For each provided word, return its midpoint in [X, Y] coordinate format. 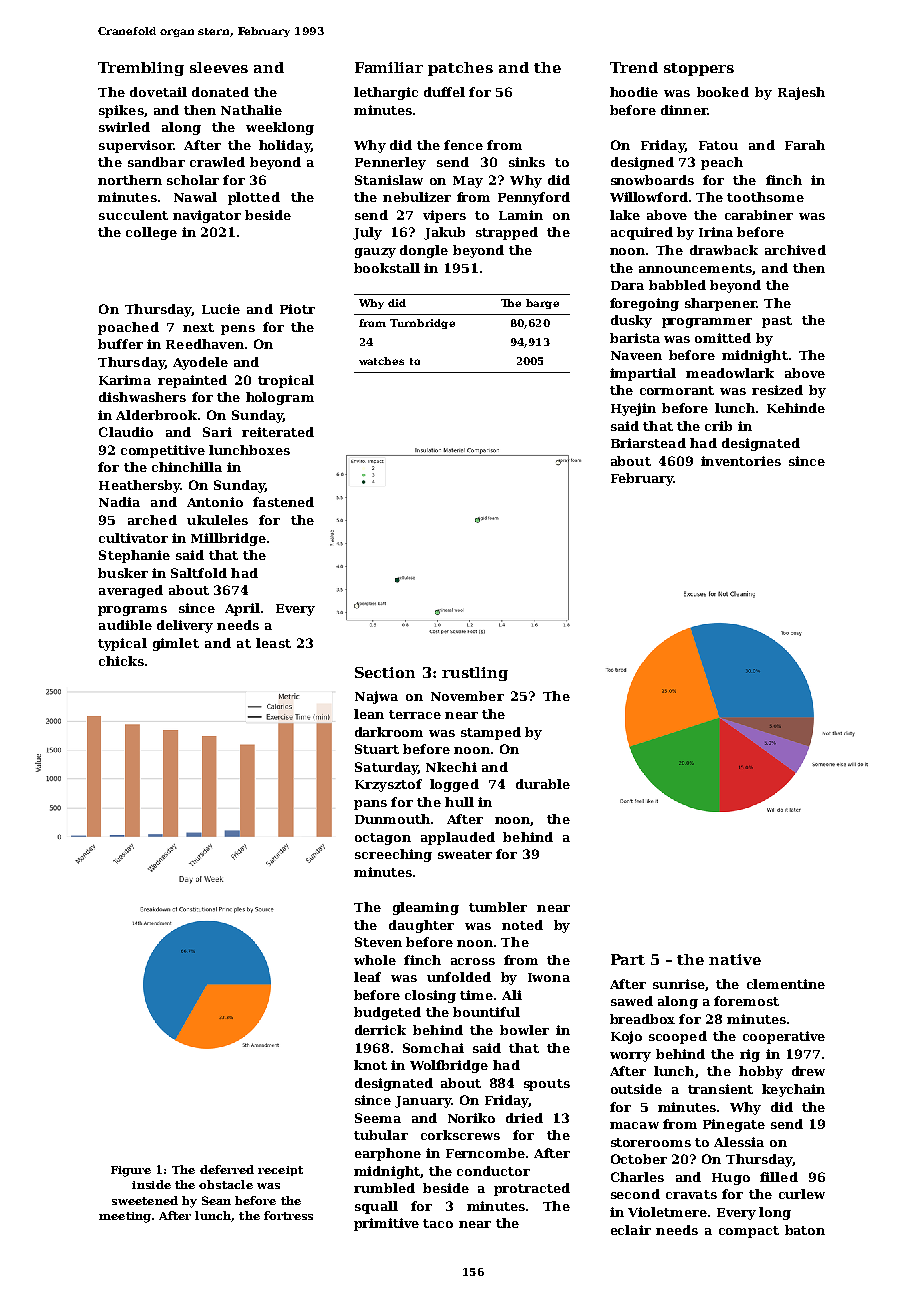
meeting [125, 1217]
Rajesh [801, 93]
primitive [386, 1224]
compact [749, 1232]
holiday [285, 146]
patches [460, 69]
